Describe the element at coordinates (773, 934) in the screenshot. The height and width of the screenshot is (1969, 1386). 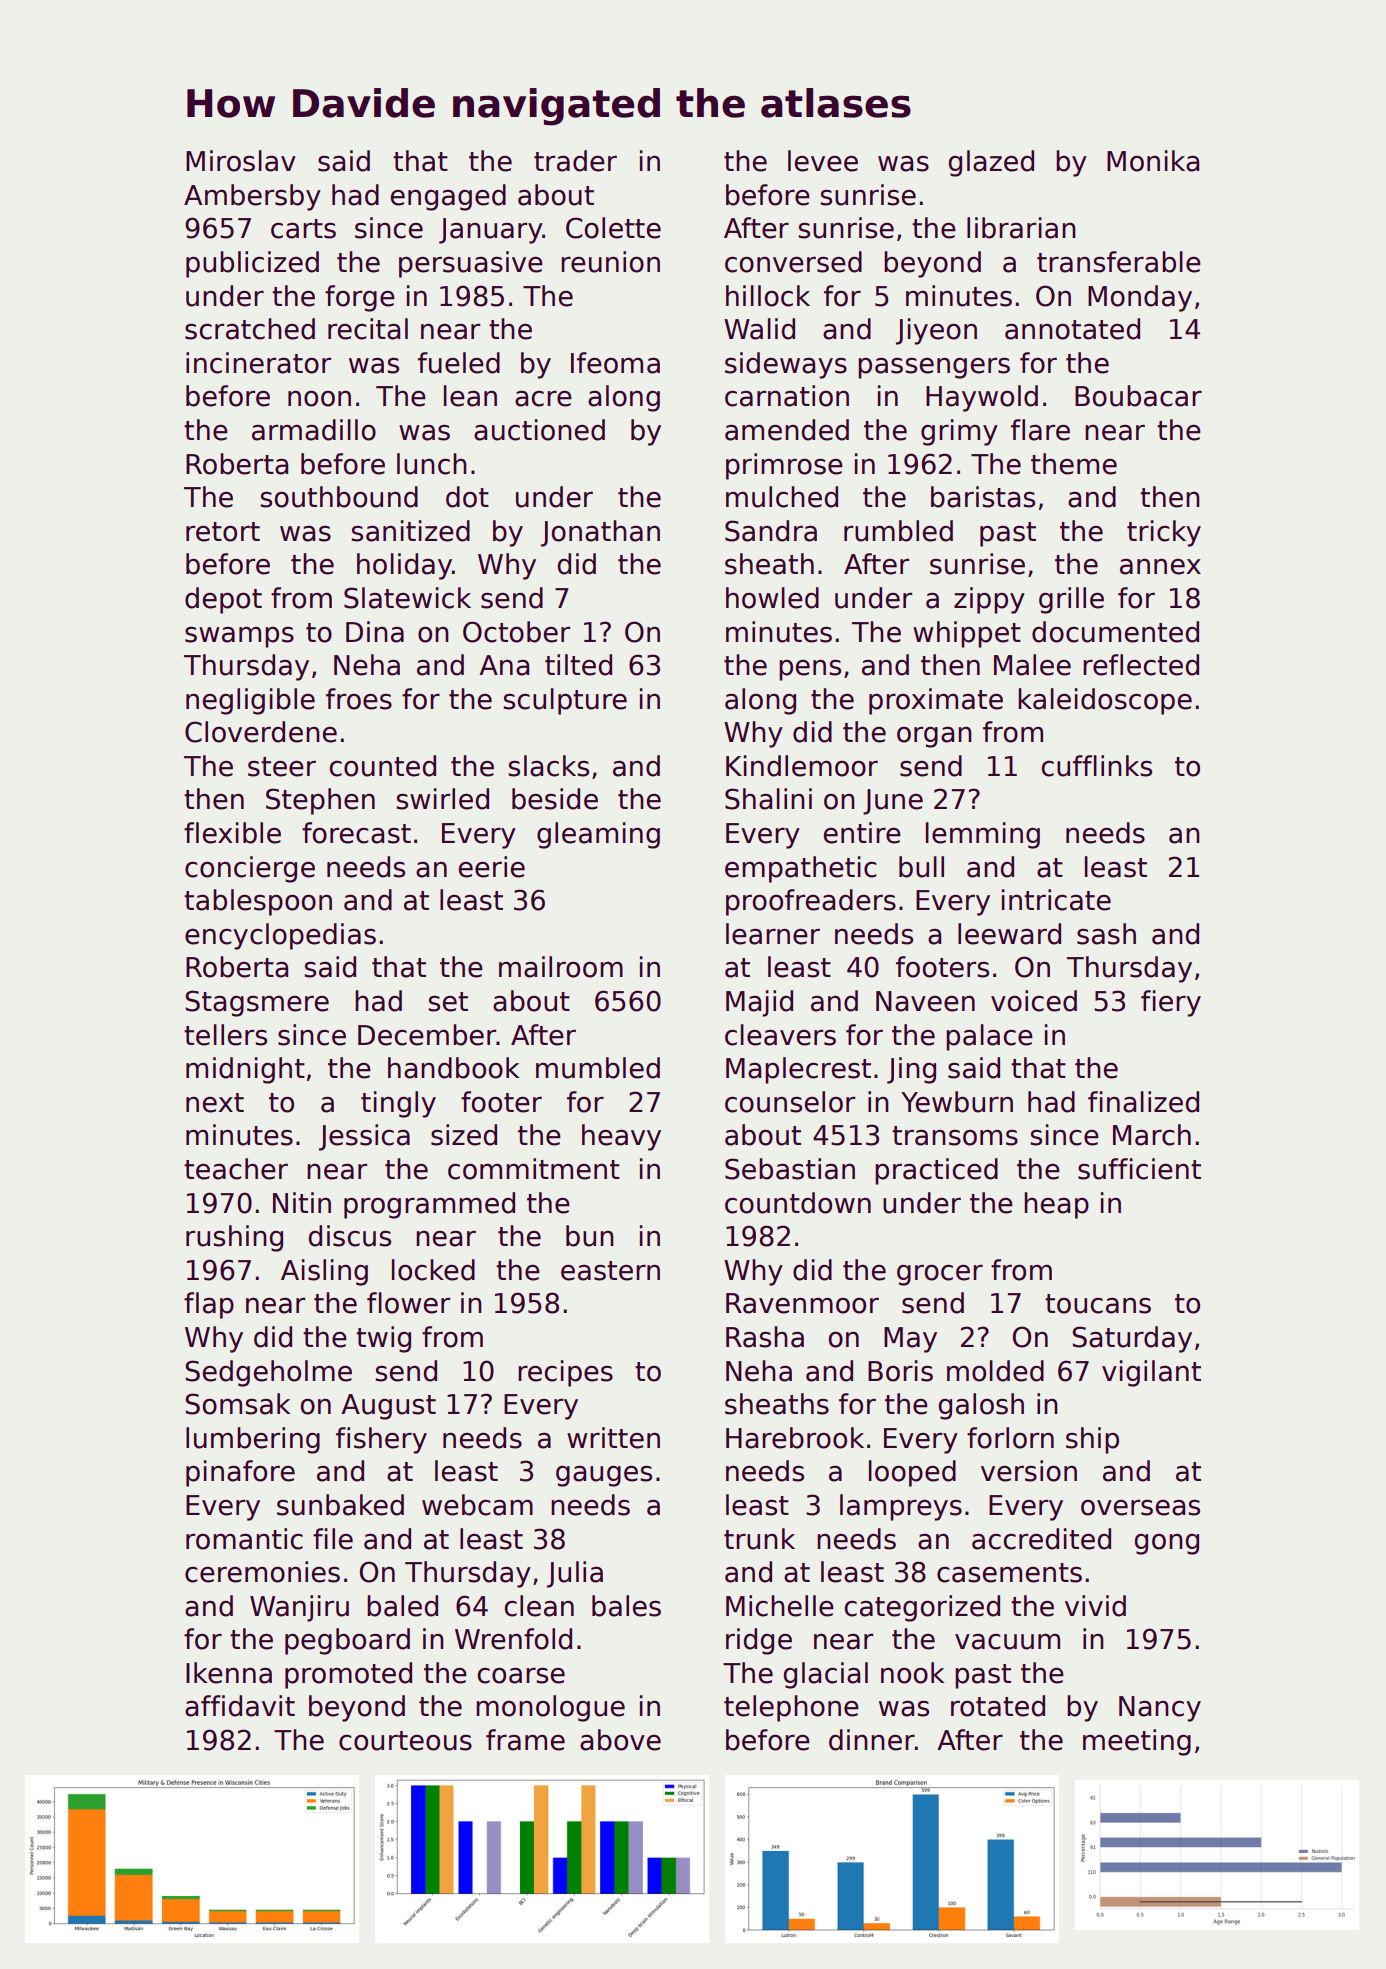
I see `learner` at that location.
